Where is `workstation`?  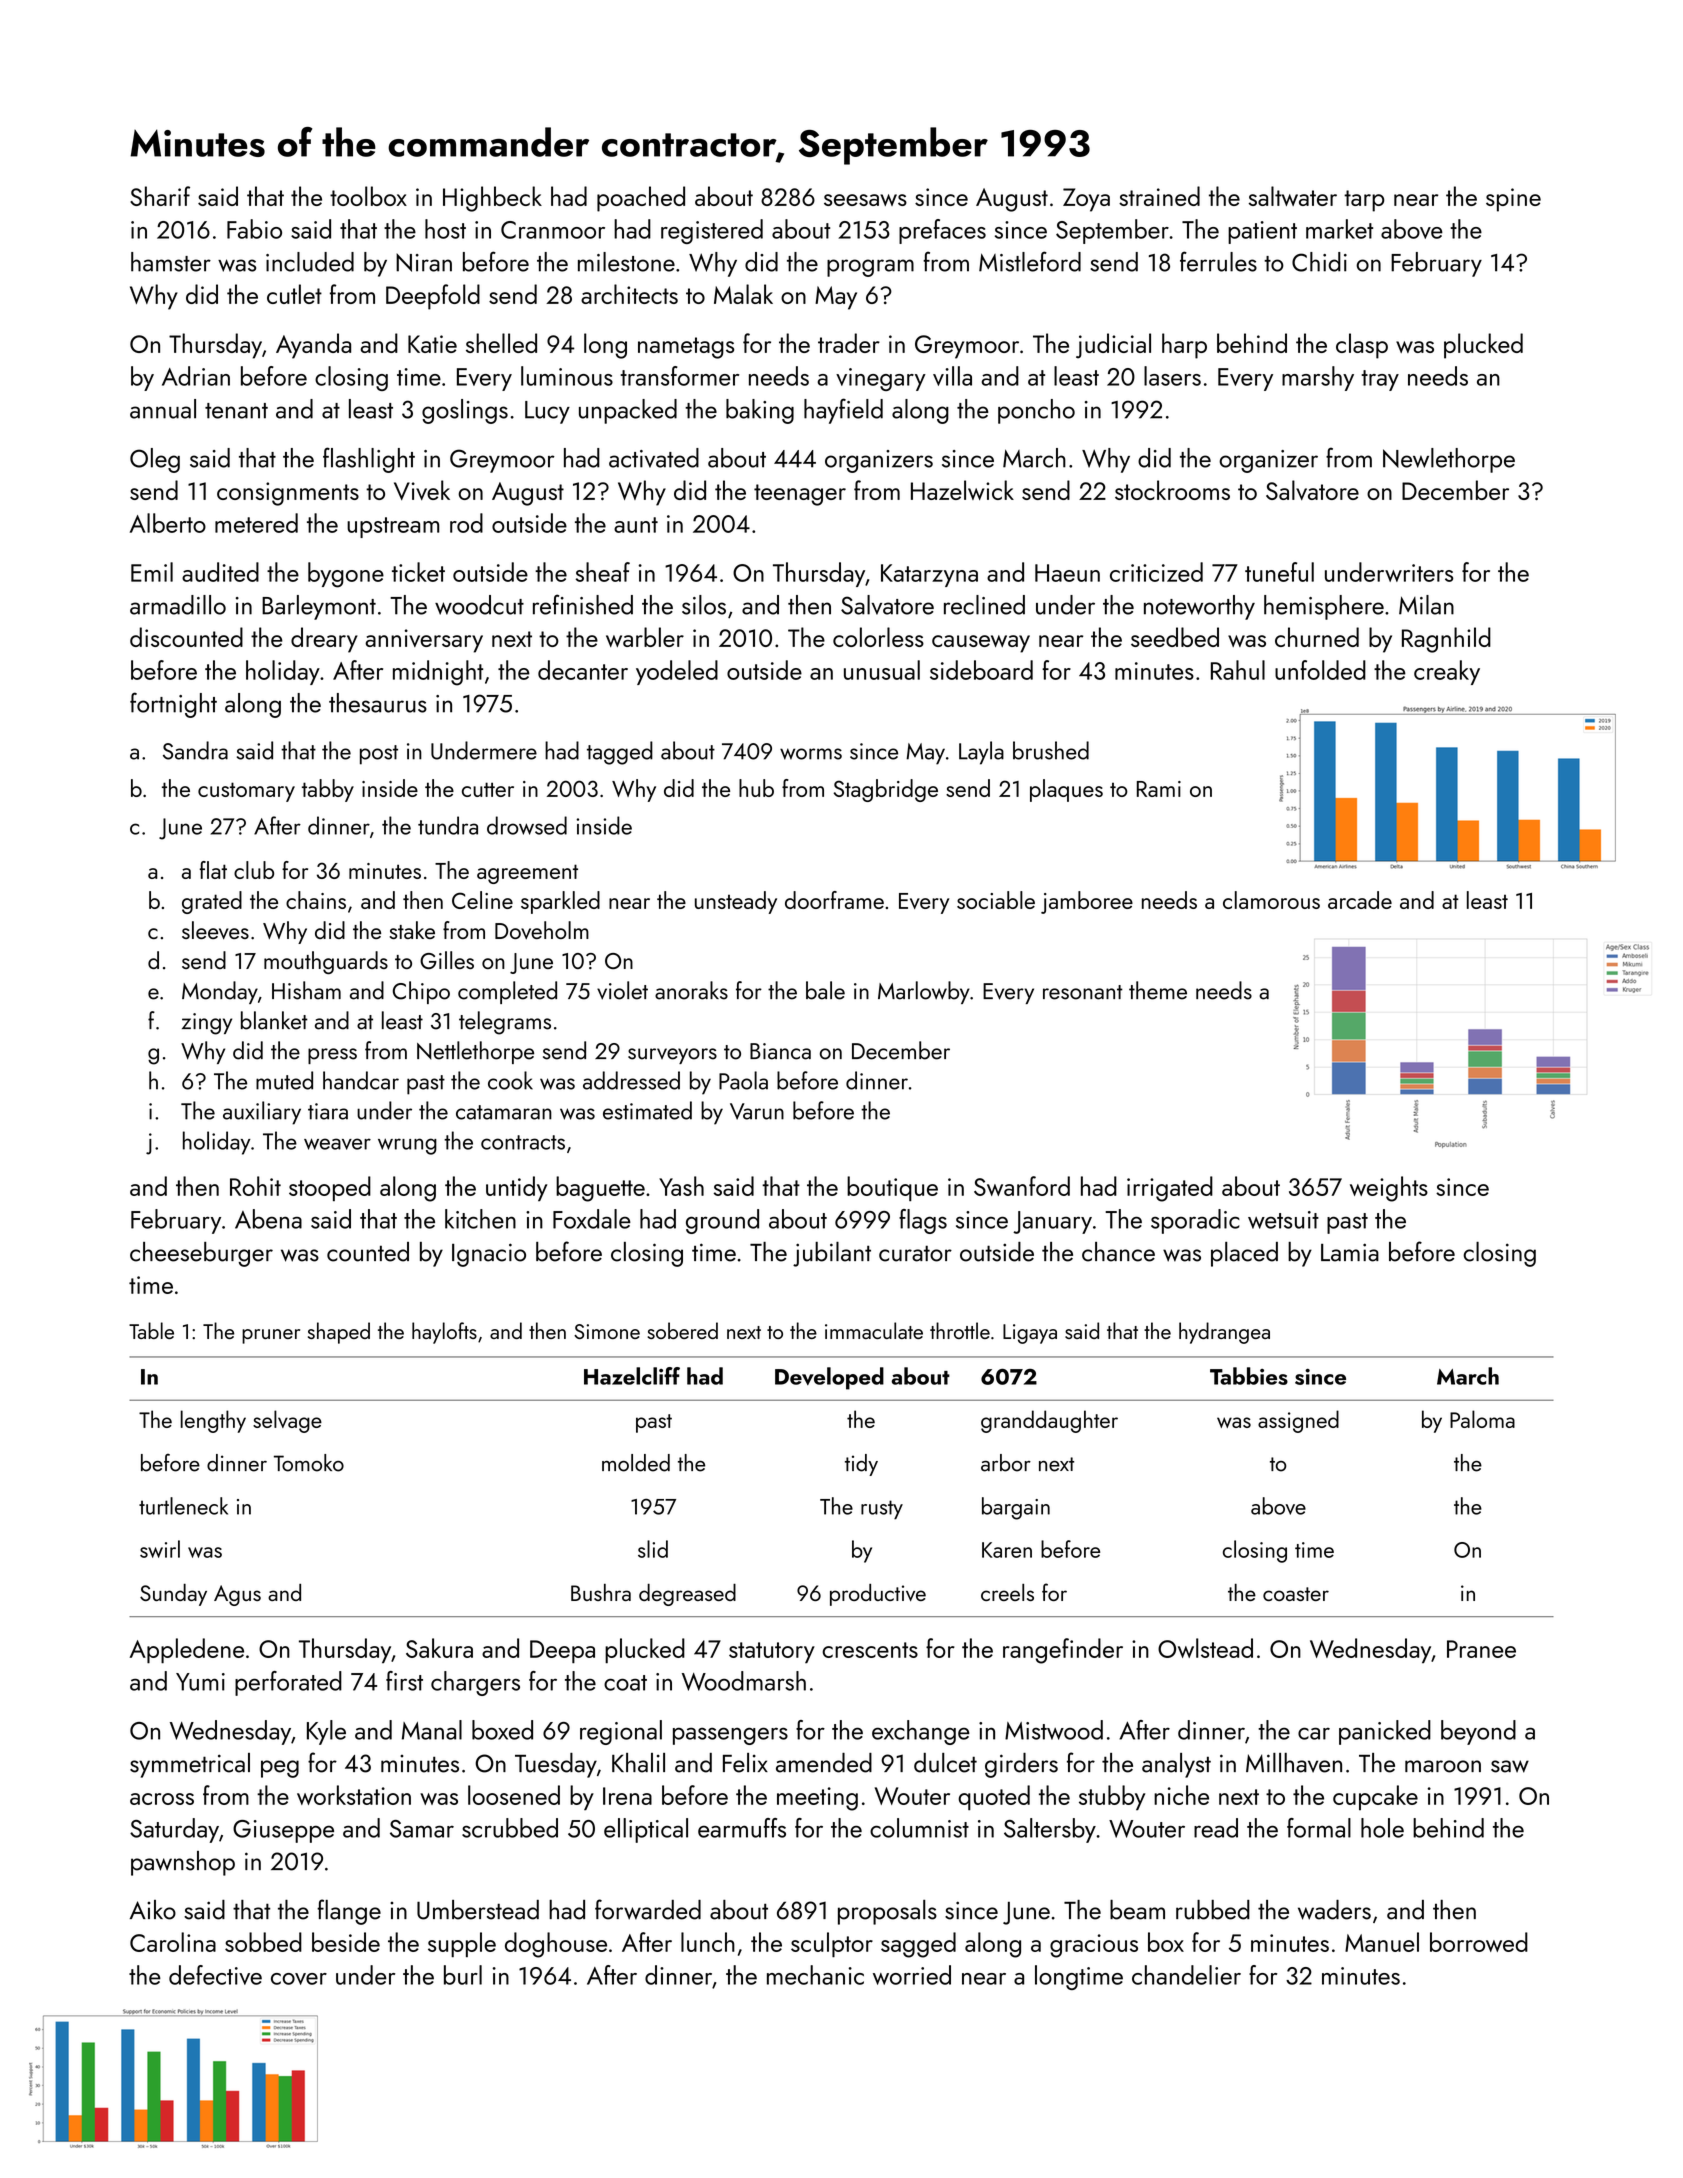 workstation is located at coordinates (354, 1795).
